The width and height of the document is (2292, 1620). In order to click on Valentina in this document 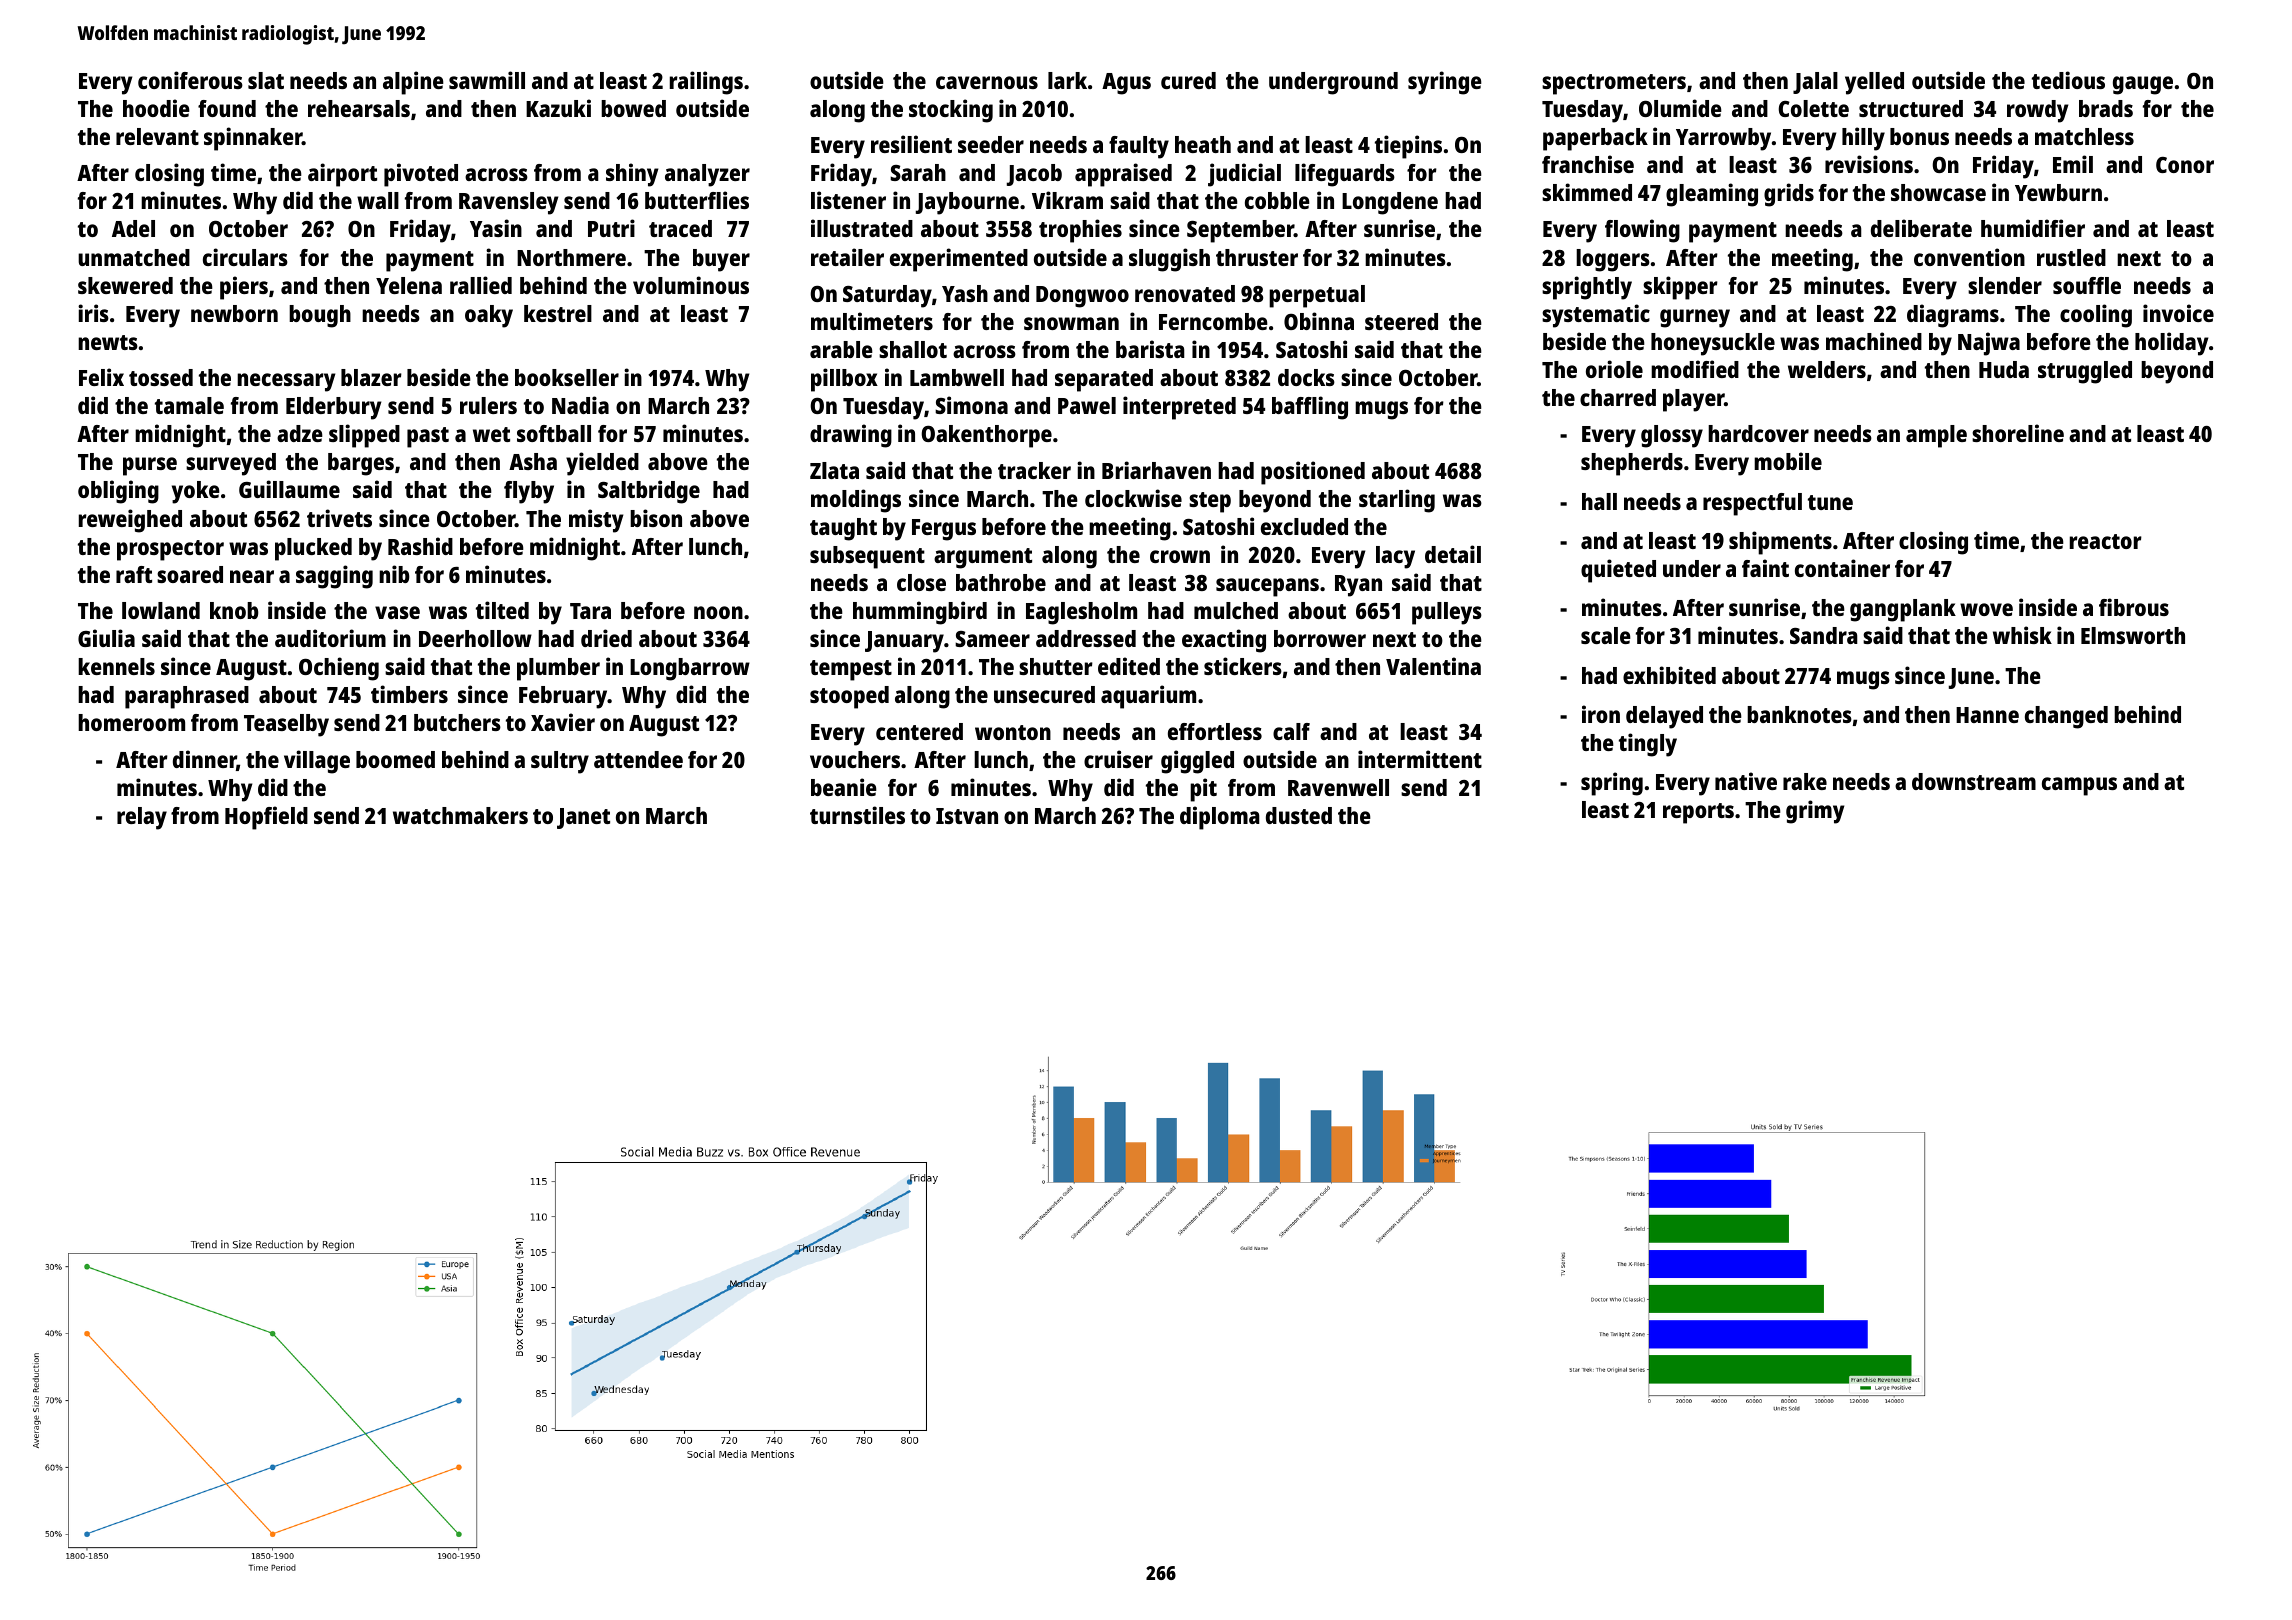, I will do `click(1433, 666)`.
